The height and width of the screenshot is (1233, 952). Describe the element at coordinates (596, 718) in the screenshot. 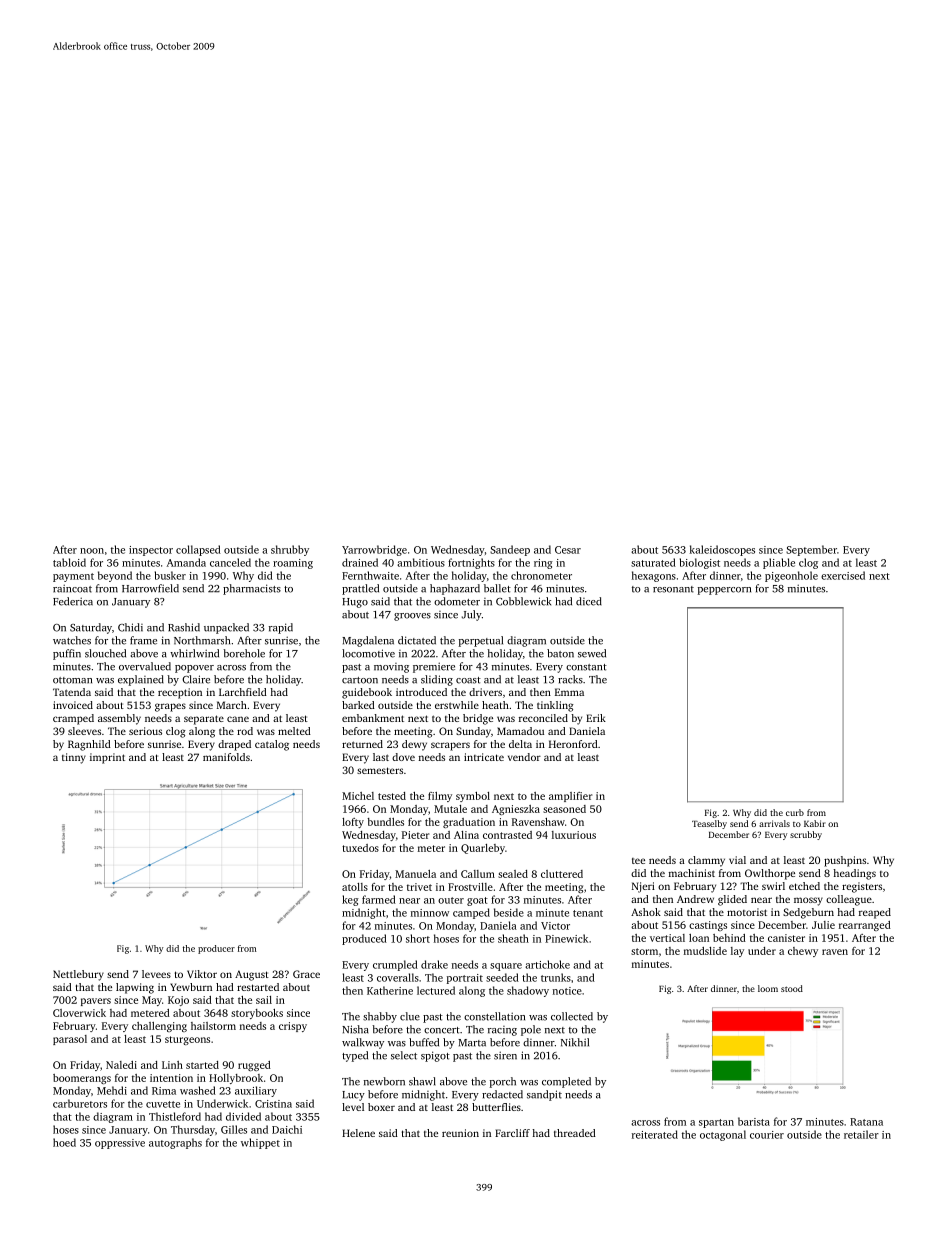

I see `Erik` at that location.
